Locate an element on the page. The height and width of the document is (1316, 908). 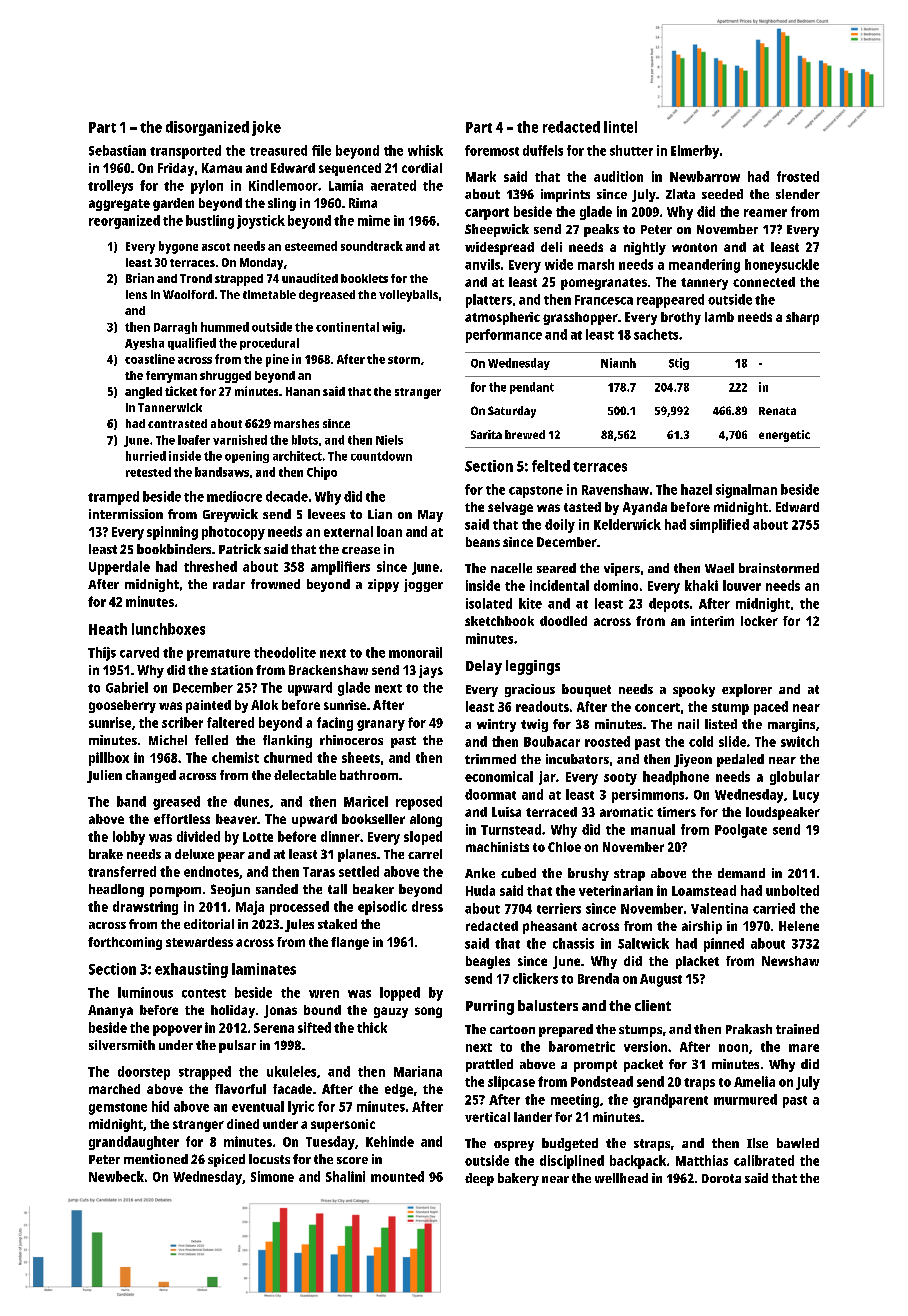
Niels is located at coordinates (389, 440).
